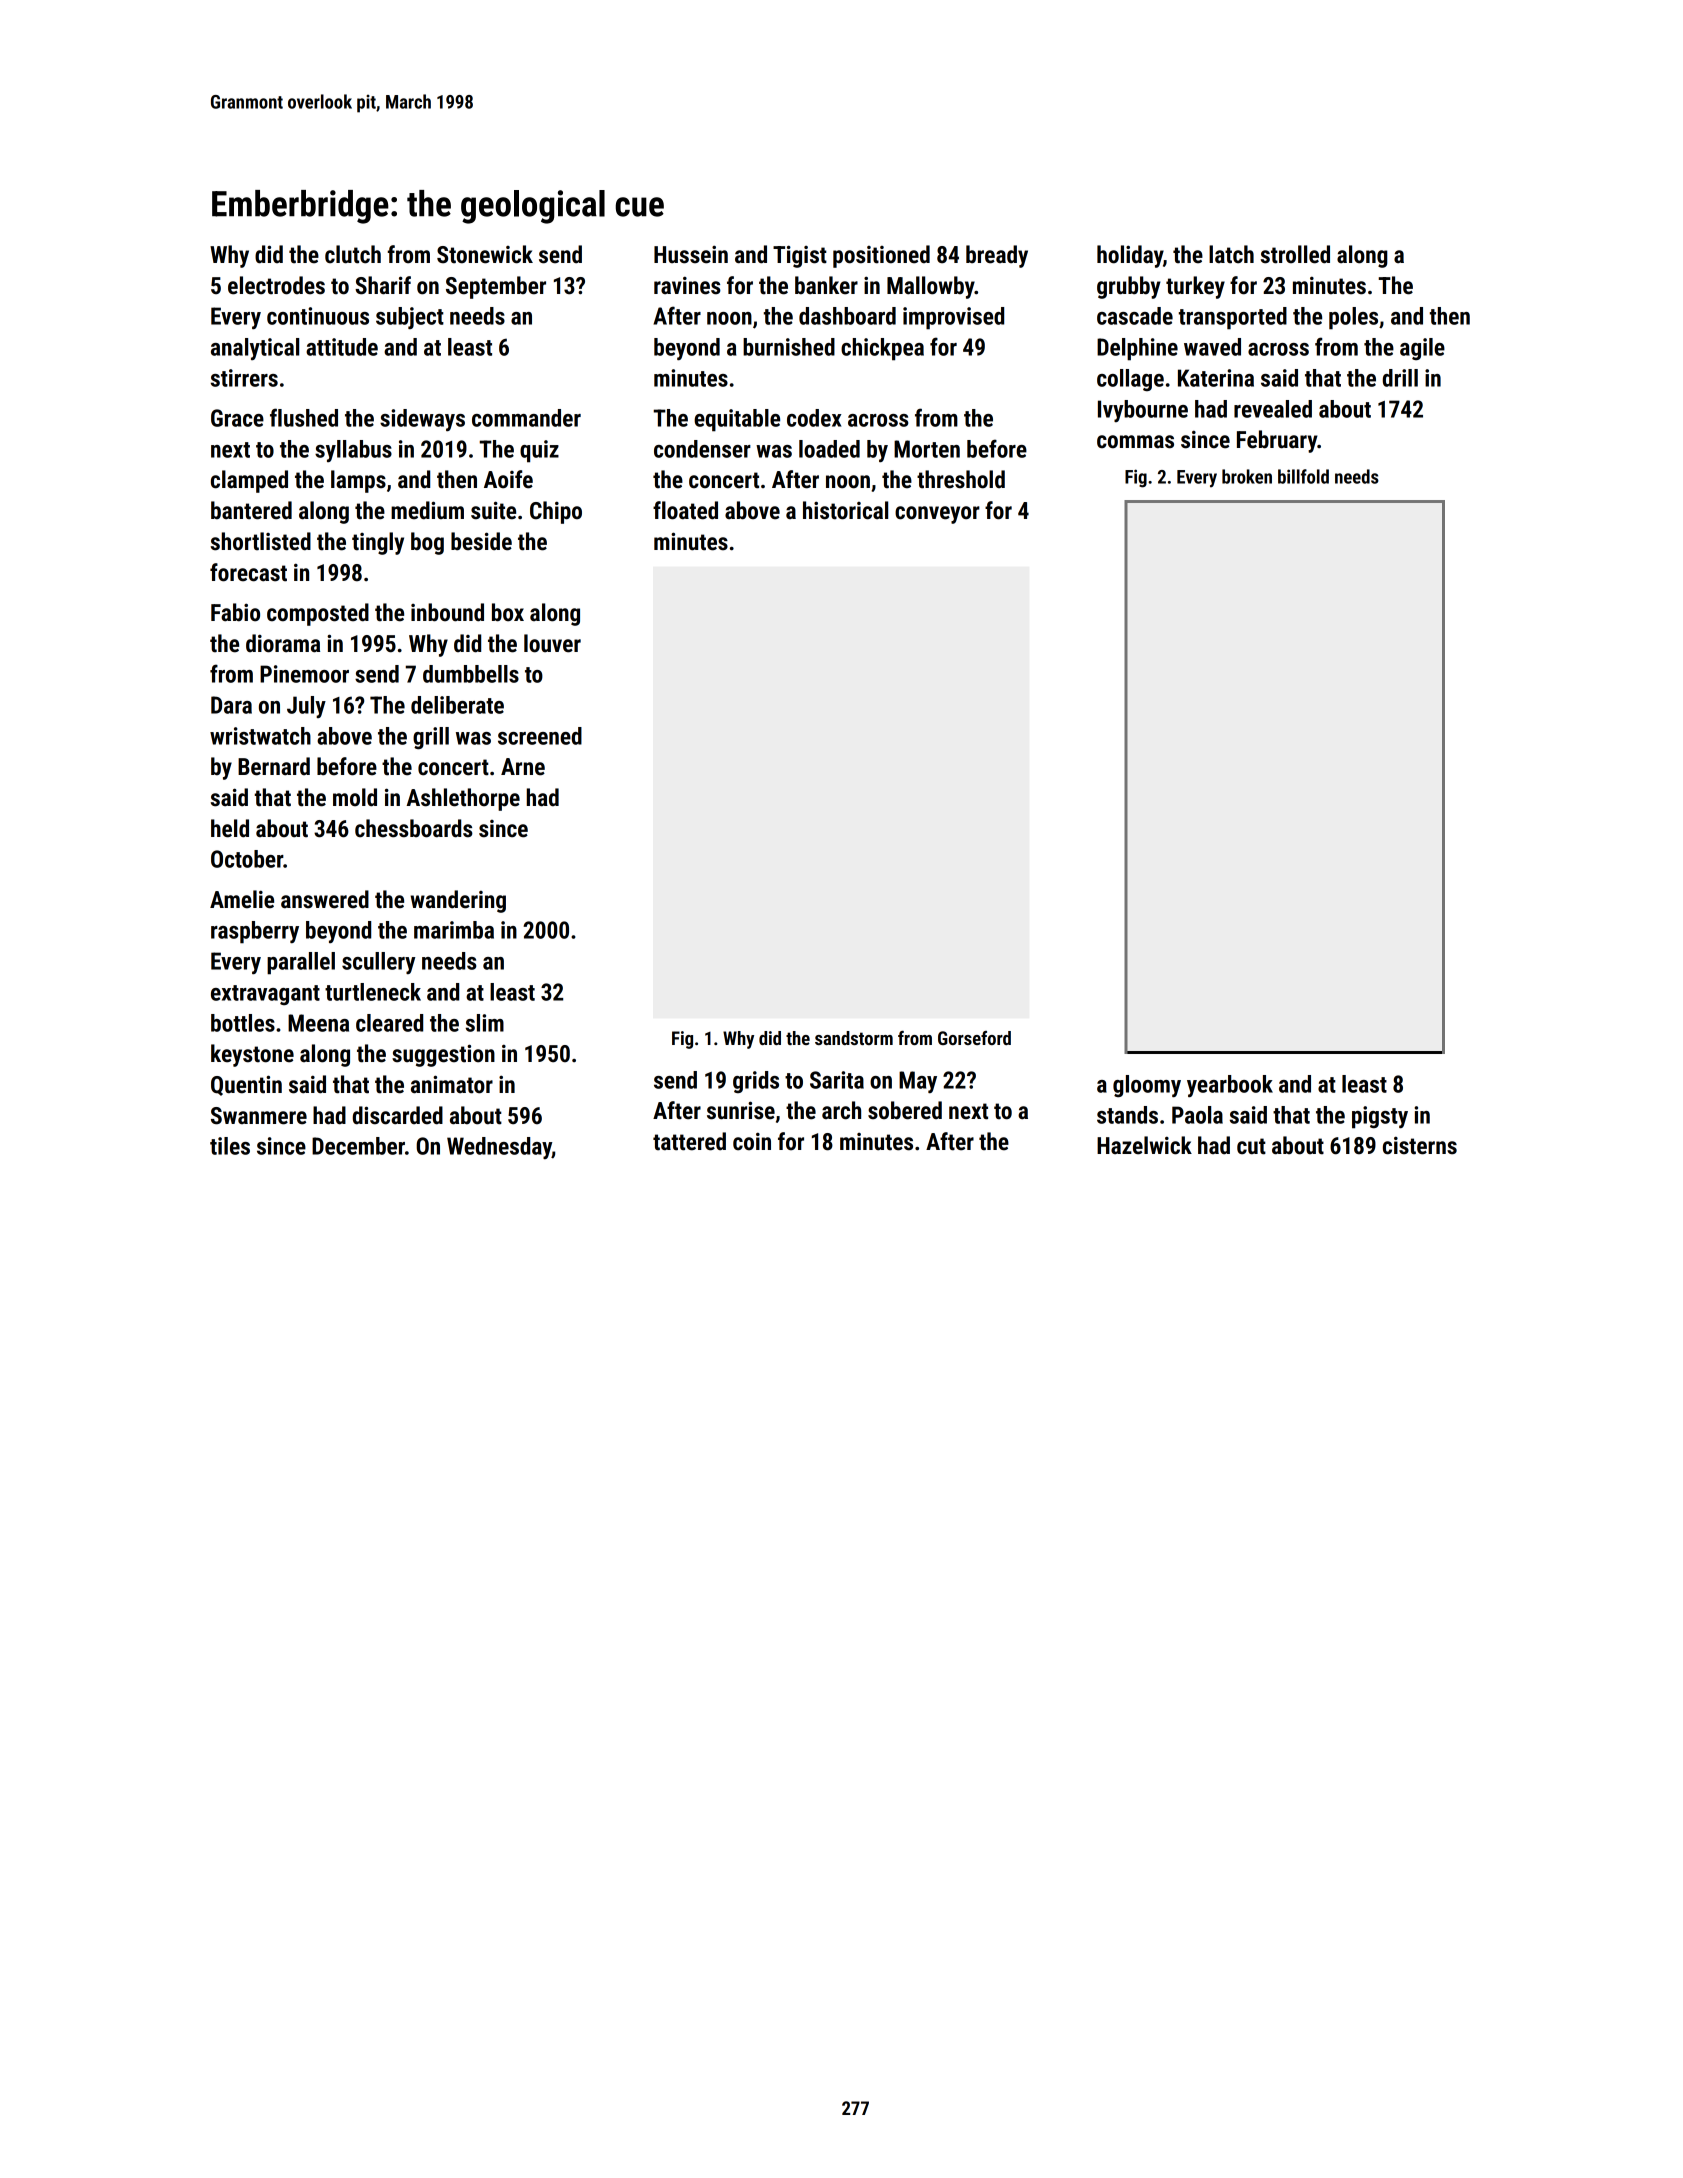 The image size is (1683, 2178). What do you see at coordinates (499, 1148) in the page?
I see `Wednesday` at bounding box center [499, 1148].
